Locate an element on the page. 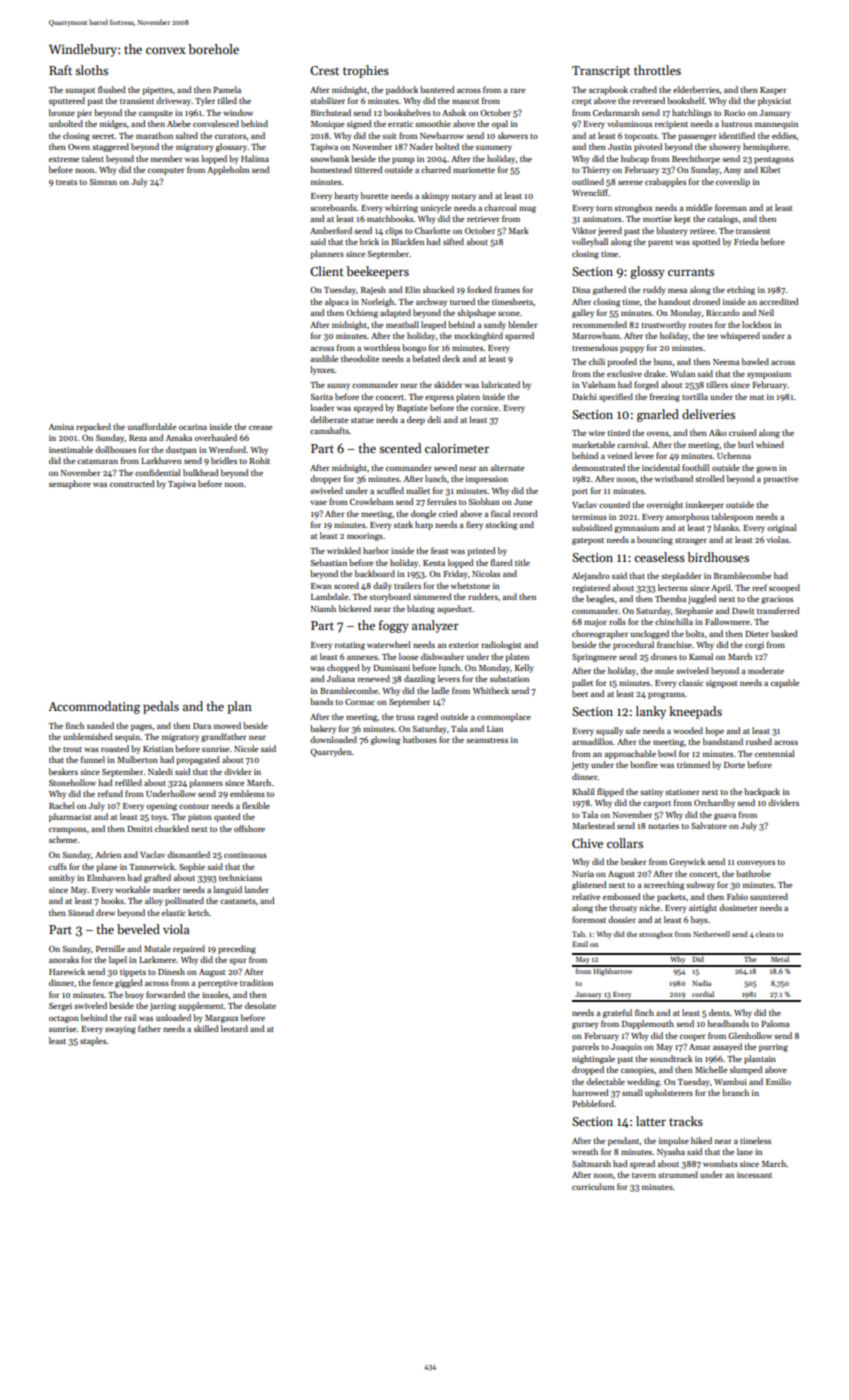 The width and height of the image is (849, 1400). reef is located at coordinates (759, 587).
